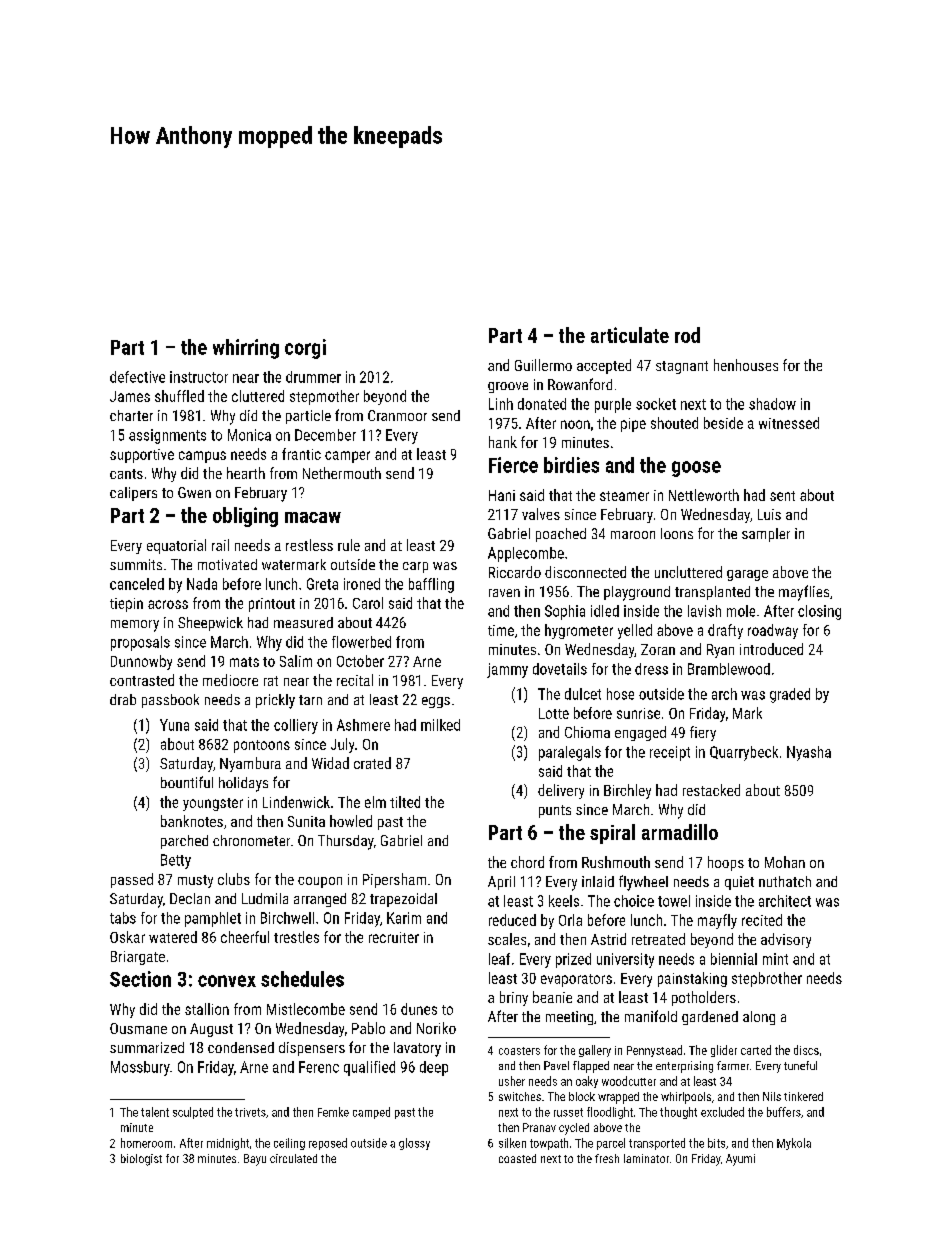 The image size is (952, 1233). I want to click on witnessed, so click(789, 423).
